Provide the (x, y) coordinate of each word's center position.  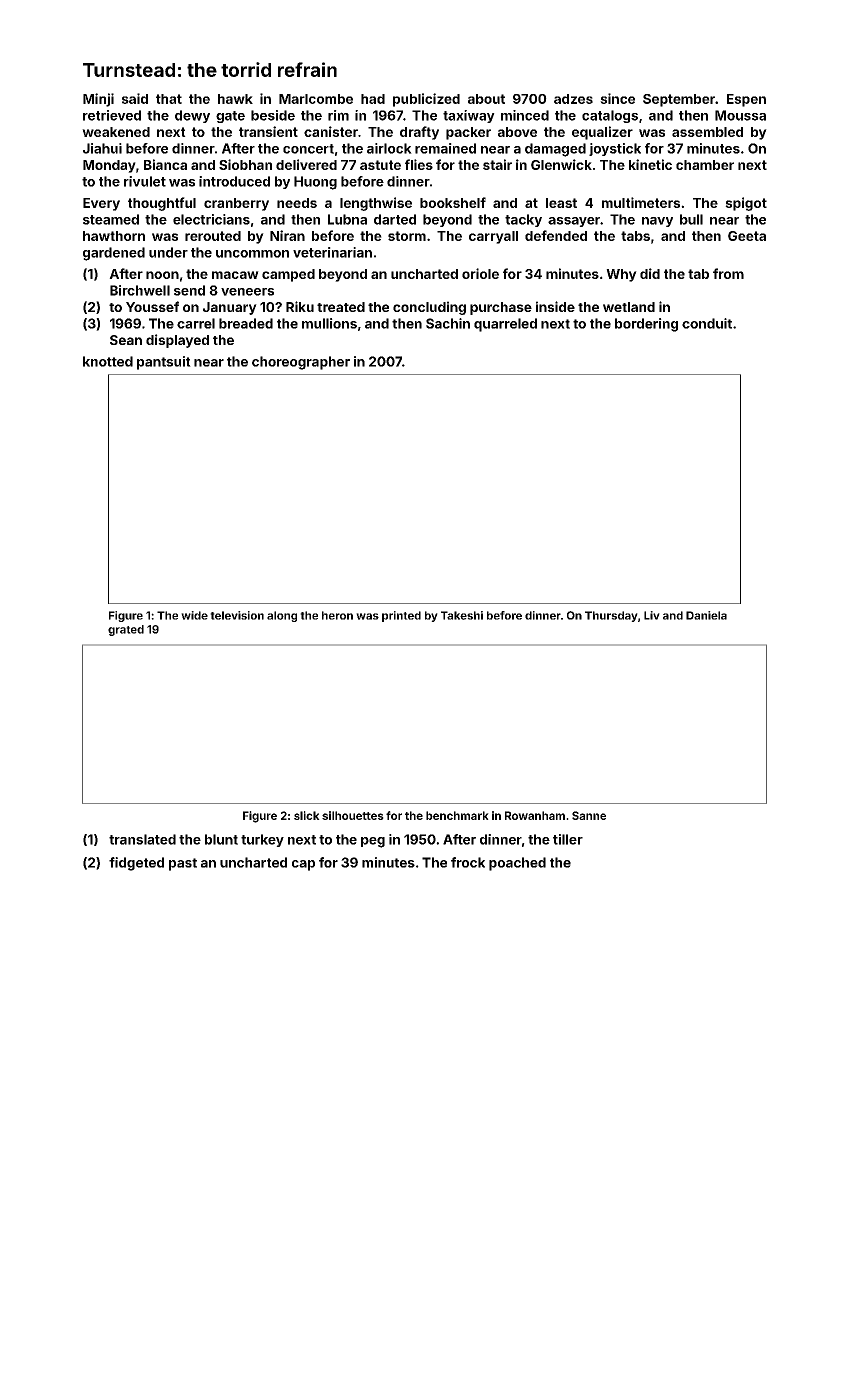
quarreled (505, 325)
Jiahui (102, 148)
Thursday (611, 616)
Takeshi (462, 615)
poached (517, 864)
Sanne (589, 815)
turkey (262, 840)
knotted (108, 361)
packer (468, 133)
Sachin (448, 323)
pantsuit (164, 363)
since (617, 98)
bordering (646, 325)
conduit (707, 323)
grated (126, 630)
